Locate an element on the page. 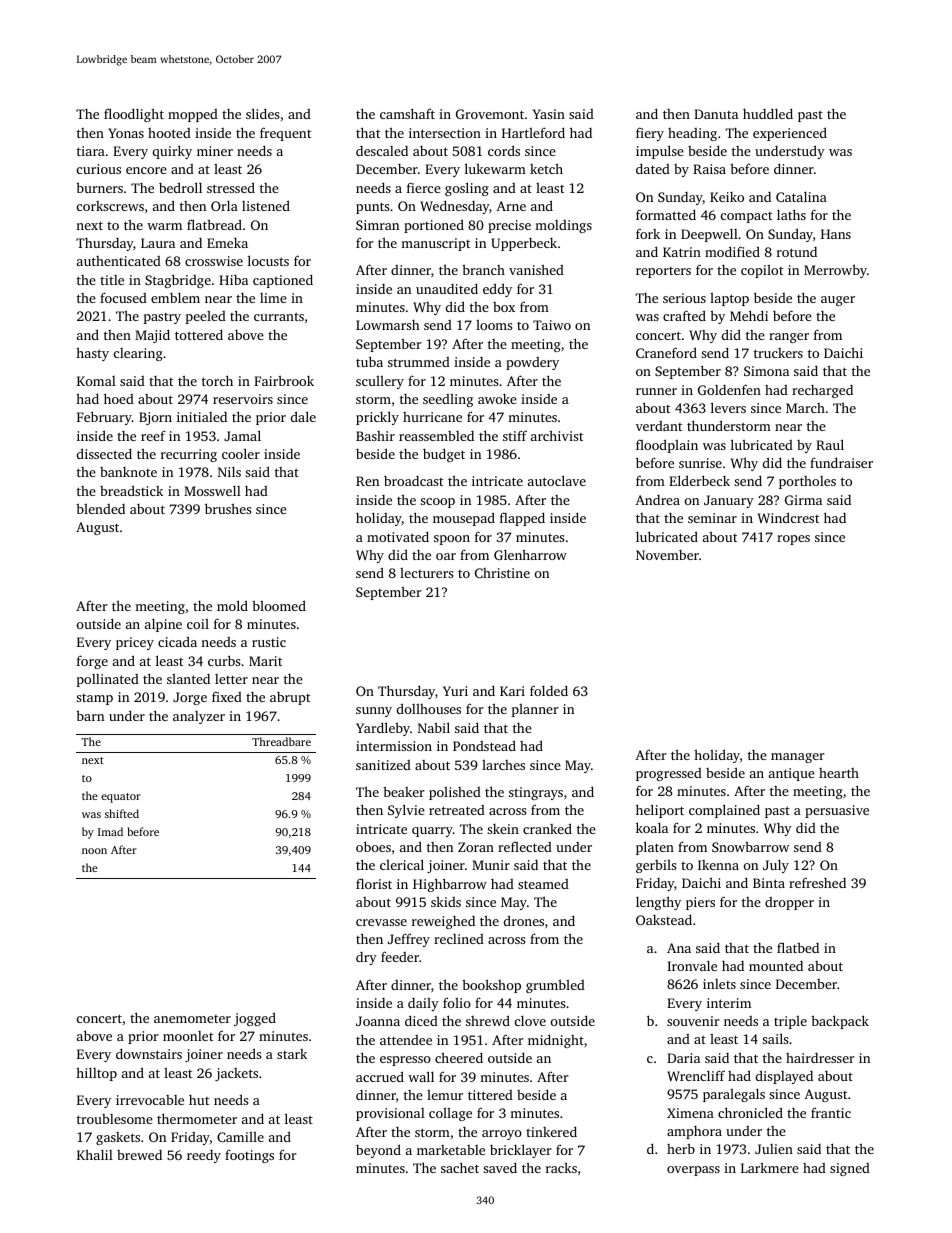  Larkmere is located at coordinates (770, 1167).
